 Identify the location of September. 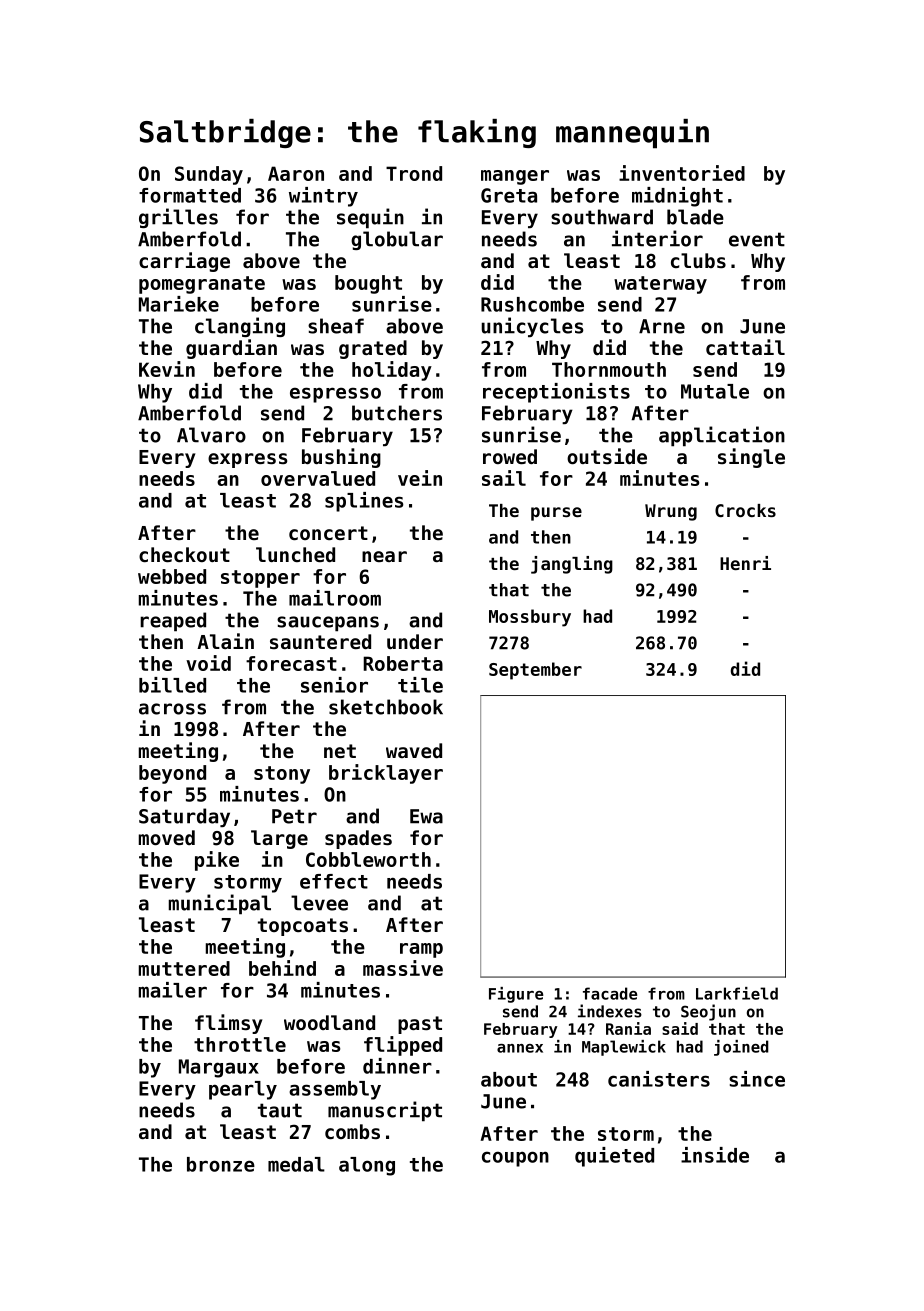
(535, 671).
